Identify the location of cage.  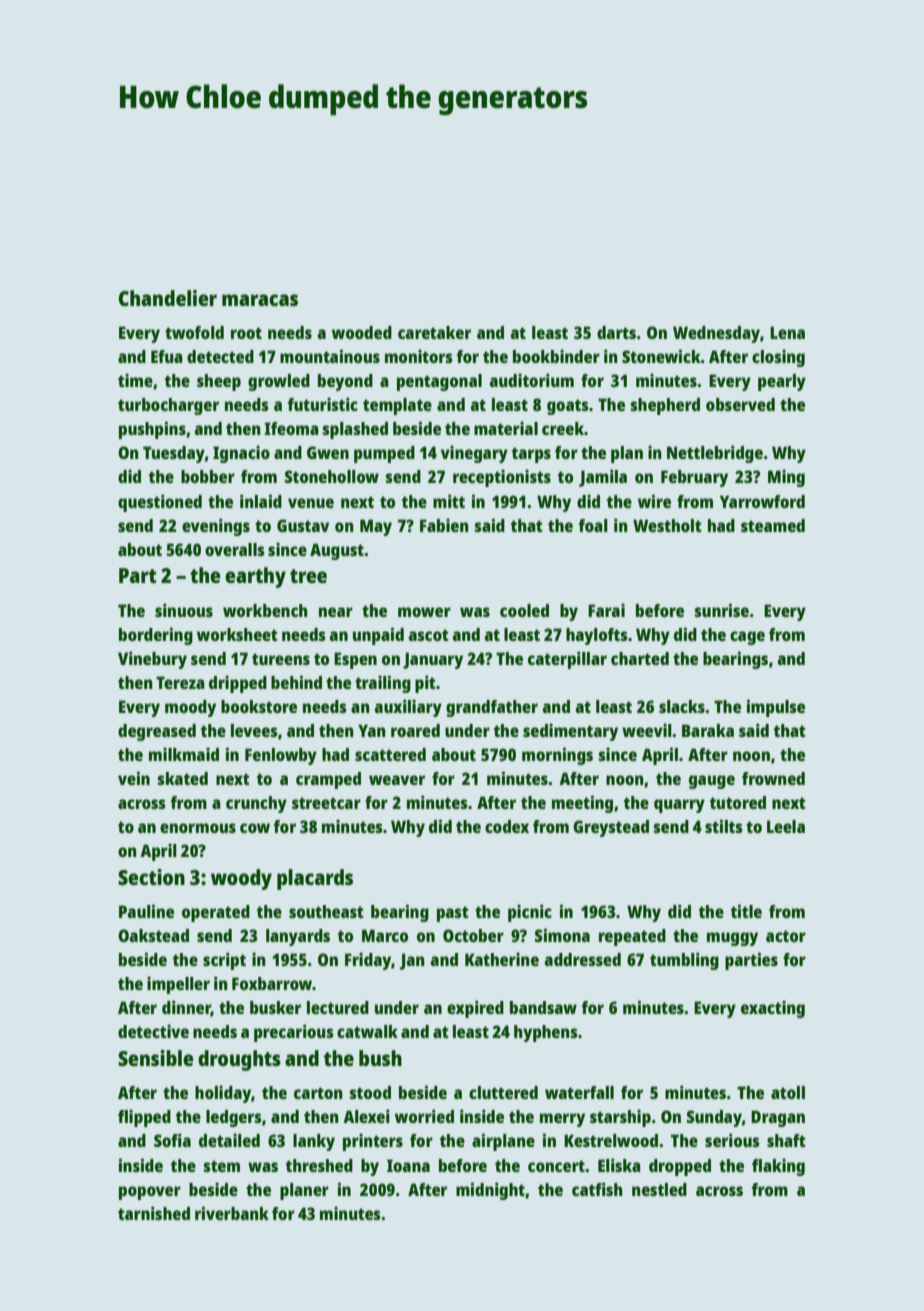
(747, 638).
